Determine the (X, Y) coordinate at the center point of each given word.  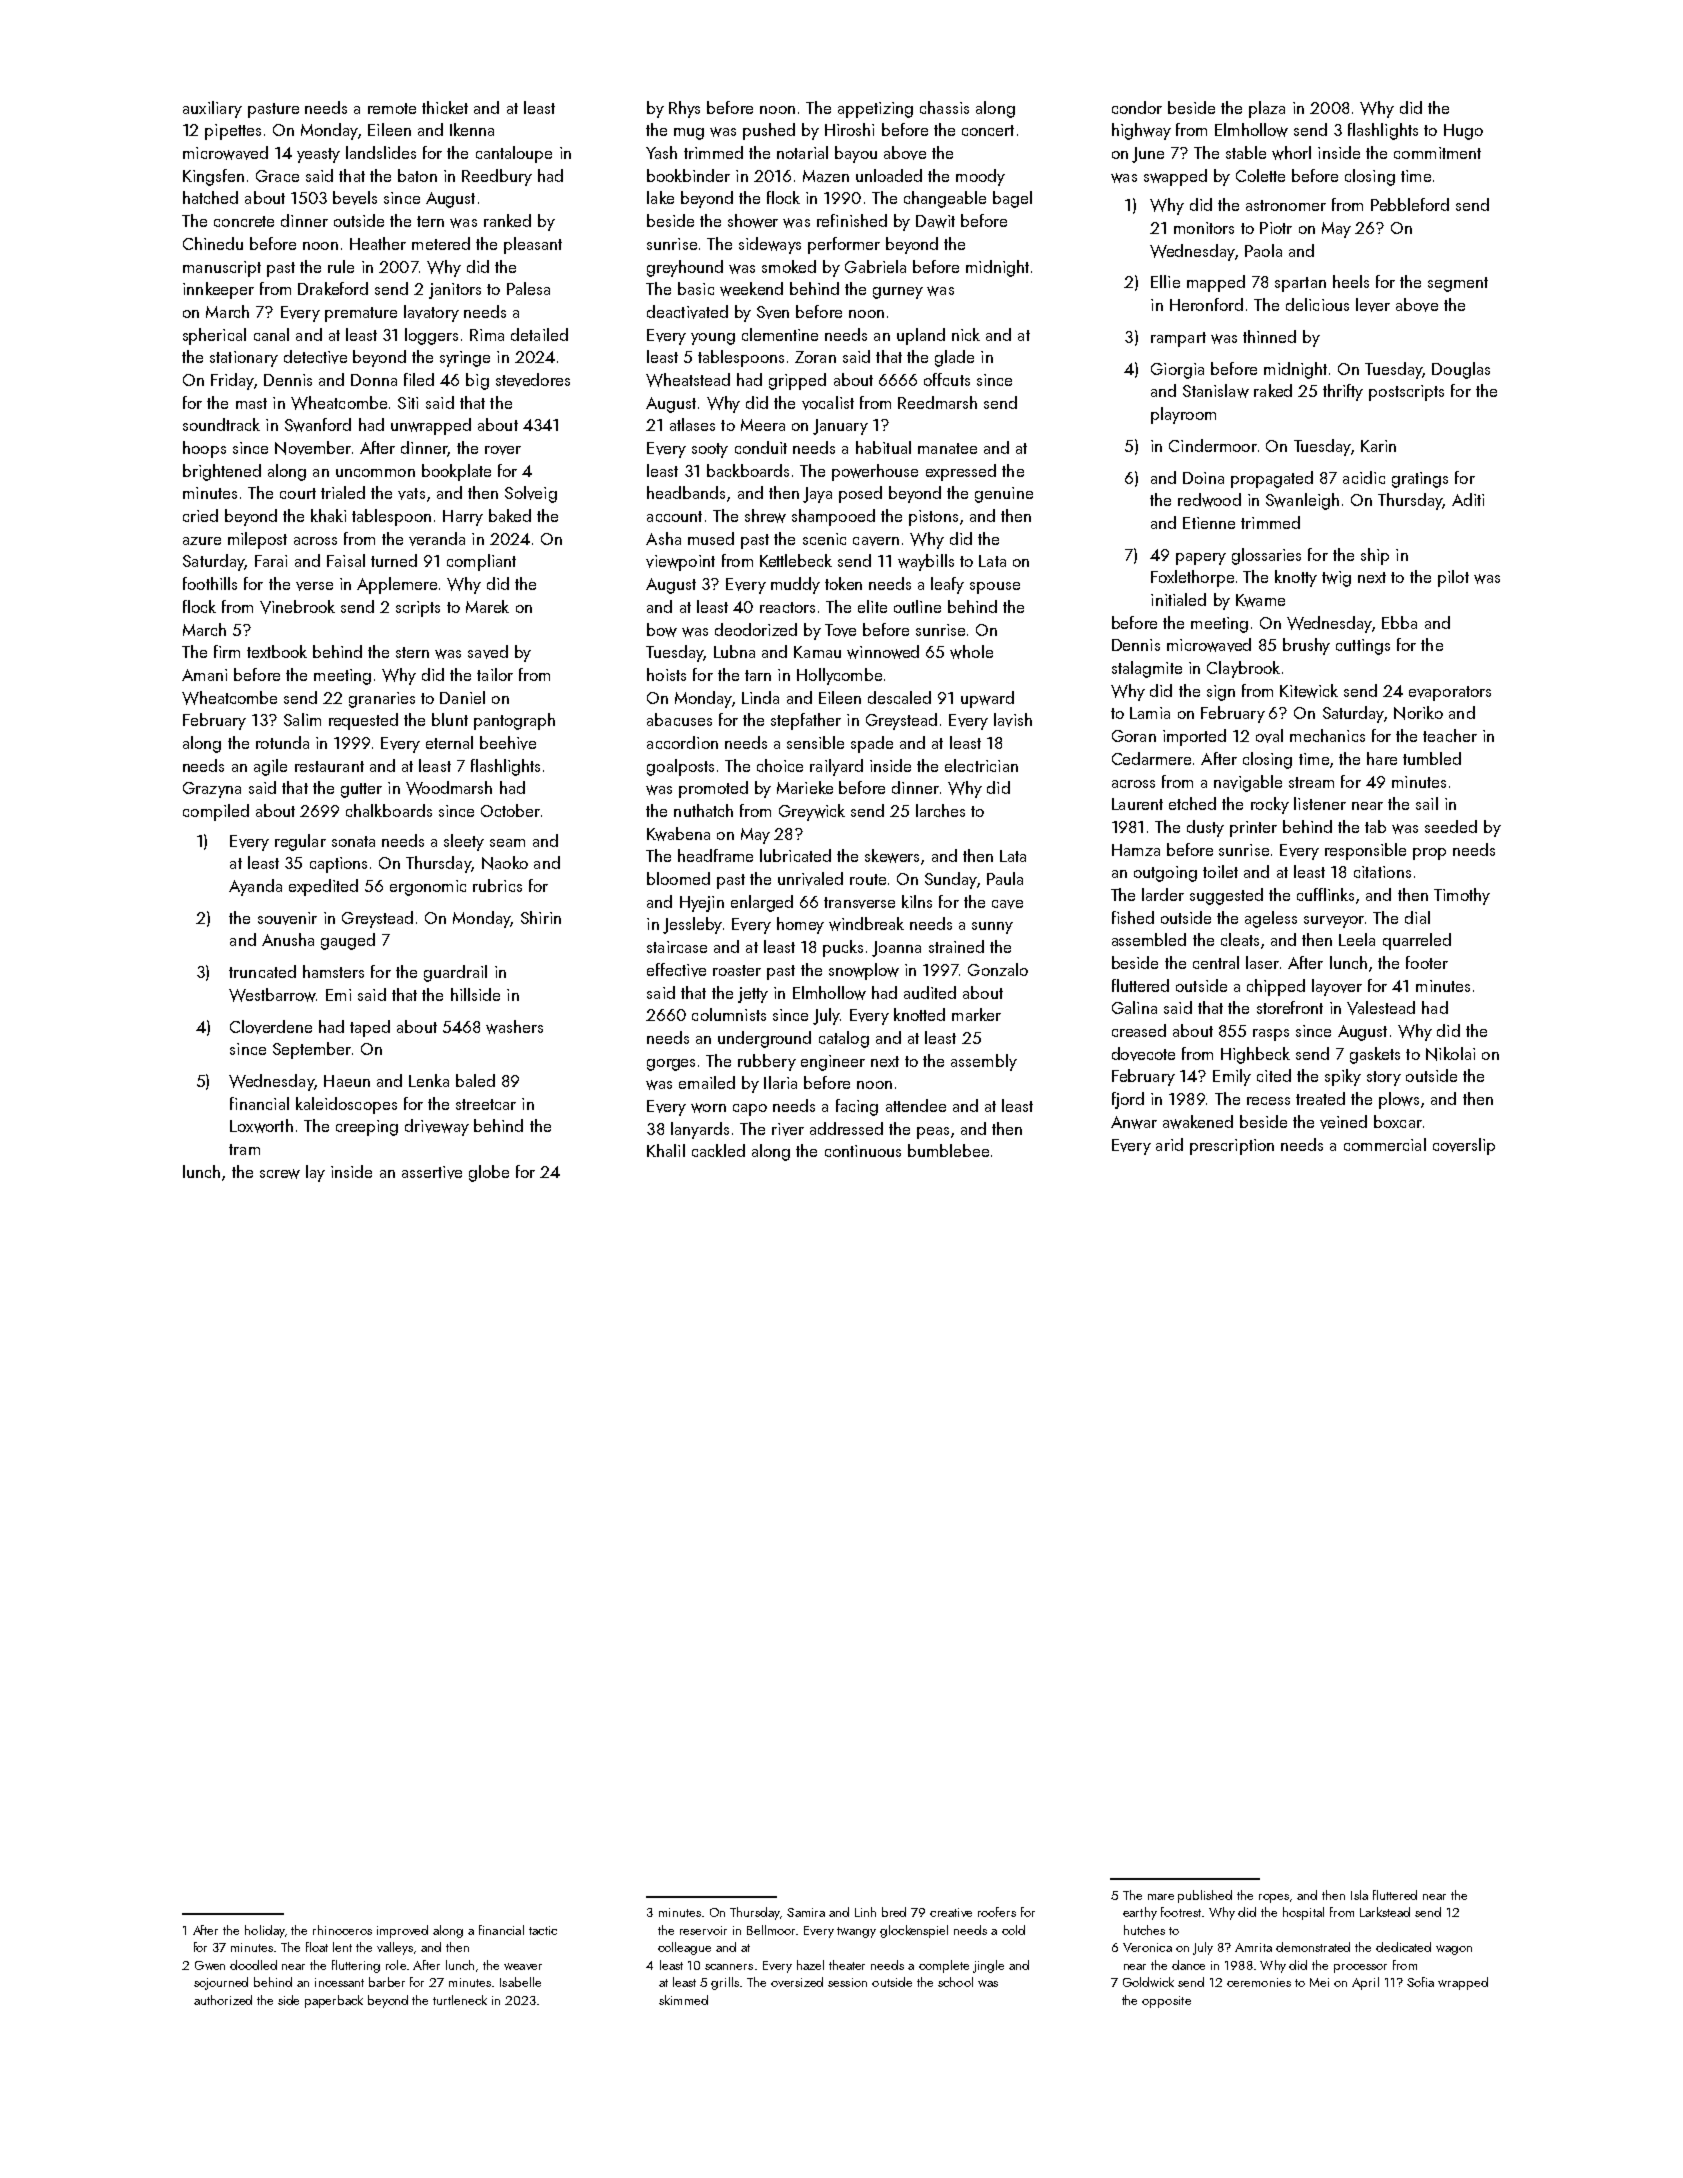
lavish (1013, 720)
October (510, 810)
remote (392, 108)
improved (402, 1931)
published (1205, 1896)
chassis (944, 107)
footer (1427, 962)
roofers (997, 1912)
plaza (1267, 109)
